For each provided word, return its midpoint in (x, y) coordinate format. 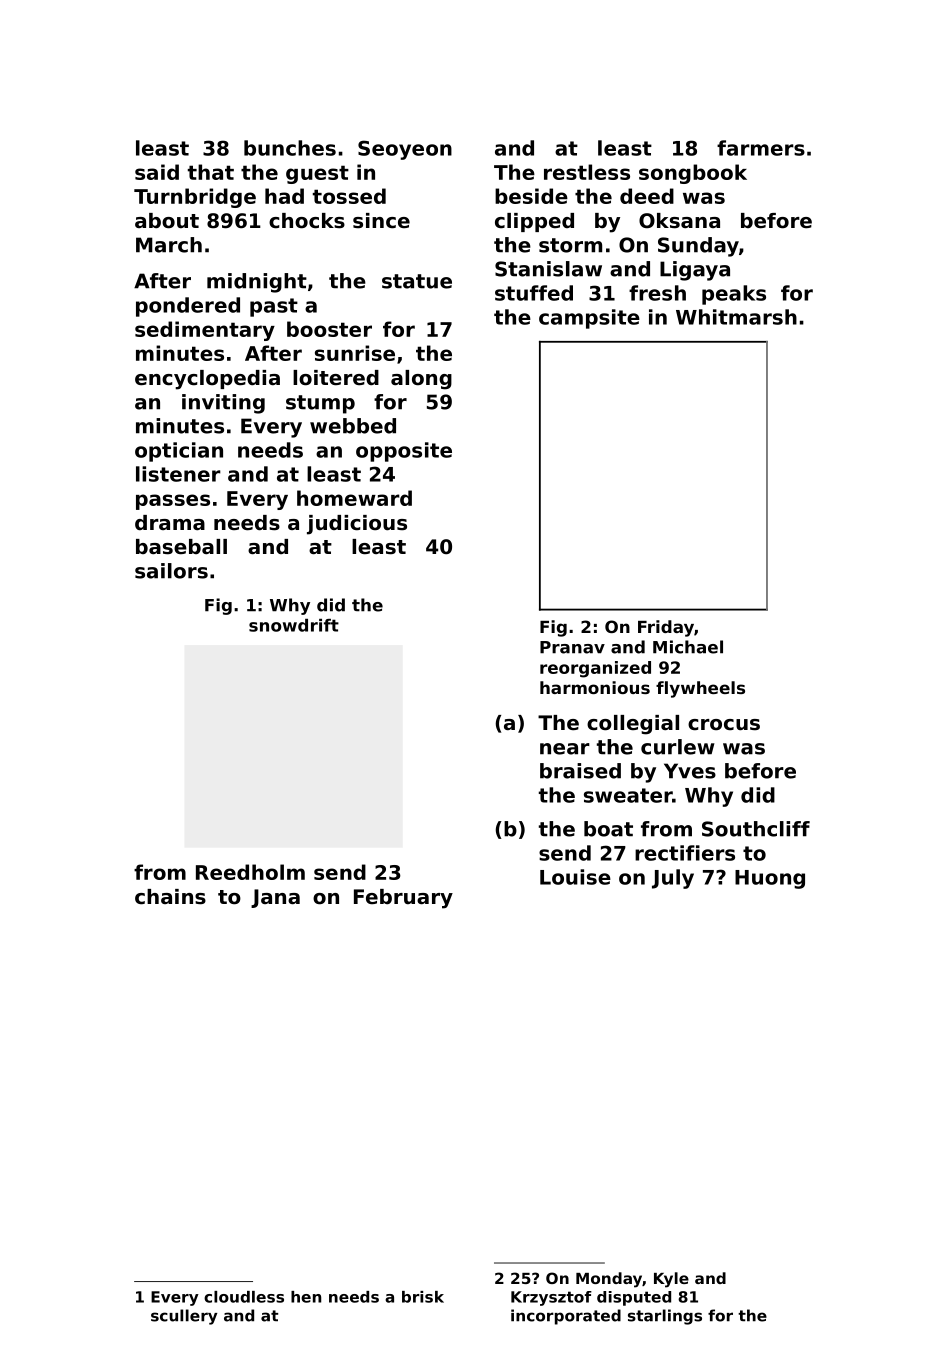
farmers (761, 148)
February (403, 899)
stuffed (534, 293)
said (157, 172)
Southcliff (756, 829)
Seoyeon (405, 150)
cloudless (244, 1297)
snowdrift (294, 625)
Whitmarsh (736, 317)
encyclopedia (207, 380)
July (673, 879)
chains (170, 897)
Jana (275, 898)
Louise (575, 877)
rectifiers (685, 853)
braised (580, 771)
